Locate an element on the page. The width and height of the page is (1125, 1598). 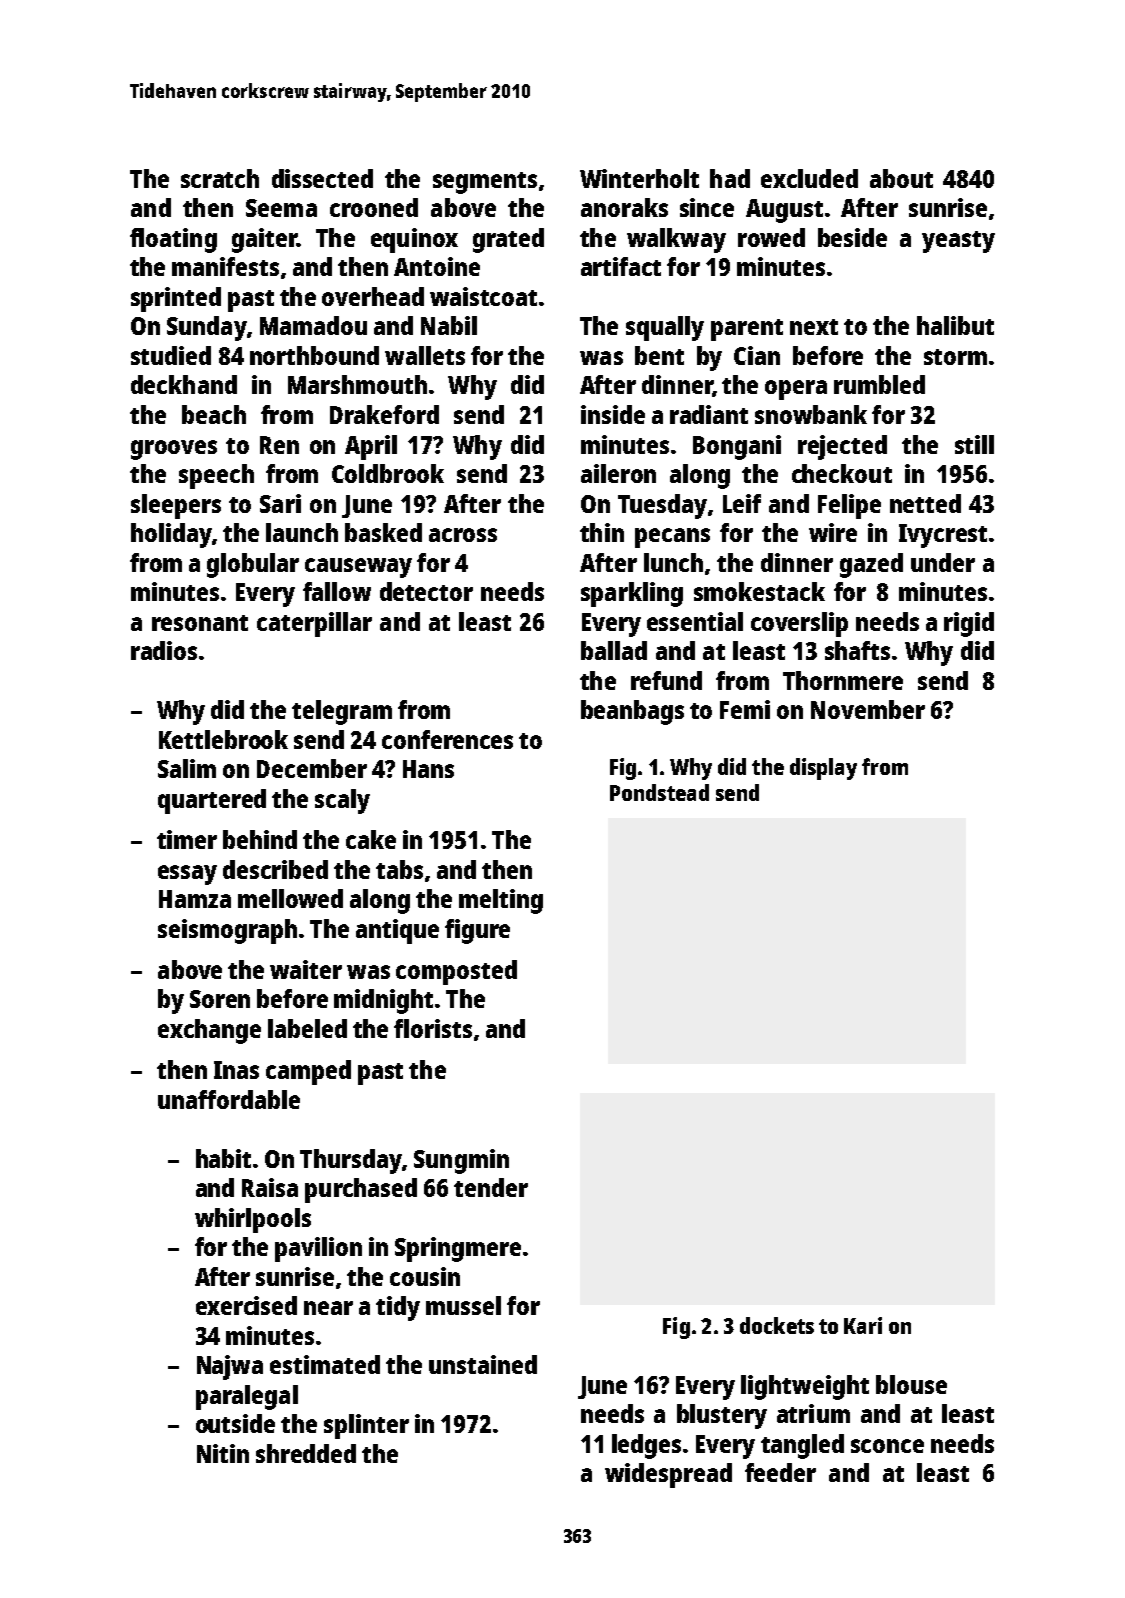
excluded is located at coordinates (809, 178).
